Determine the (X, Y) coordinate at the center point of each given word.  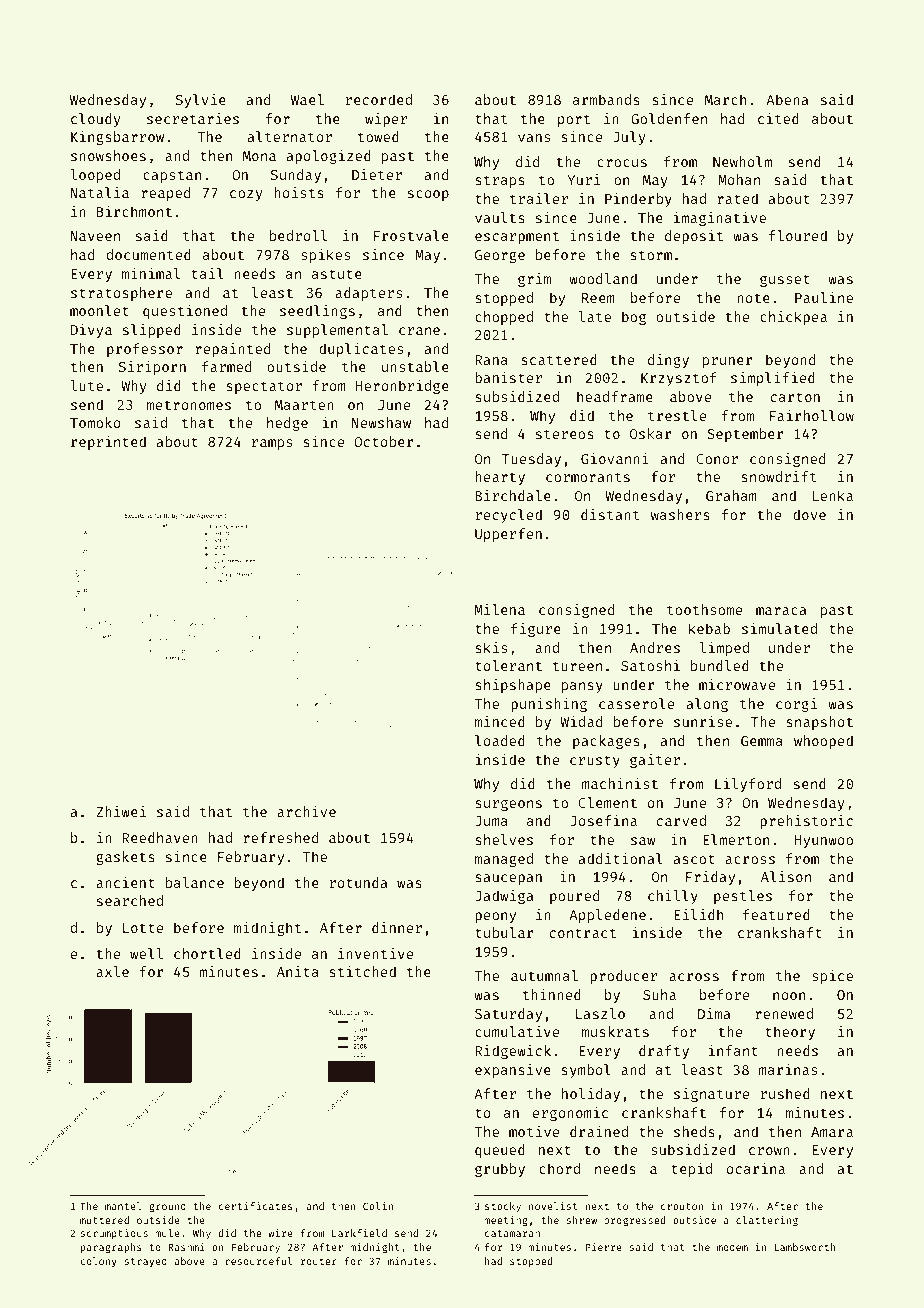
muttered (104, 1220)
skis (491, 647)
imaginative (720, 219)
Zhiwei (121, 811)
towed (378, 136)
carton (795, 397)
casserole (636, 703)
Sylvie (201, 101)
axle (112, 971)
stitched (362, 971)
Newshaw (381, 422)
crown (769, 1151)
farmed (226, 366)
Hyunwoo (824, 841)
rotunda (358, 882)
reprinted (108, 443)
